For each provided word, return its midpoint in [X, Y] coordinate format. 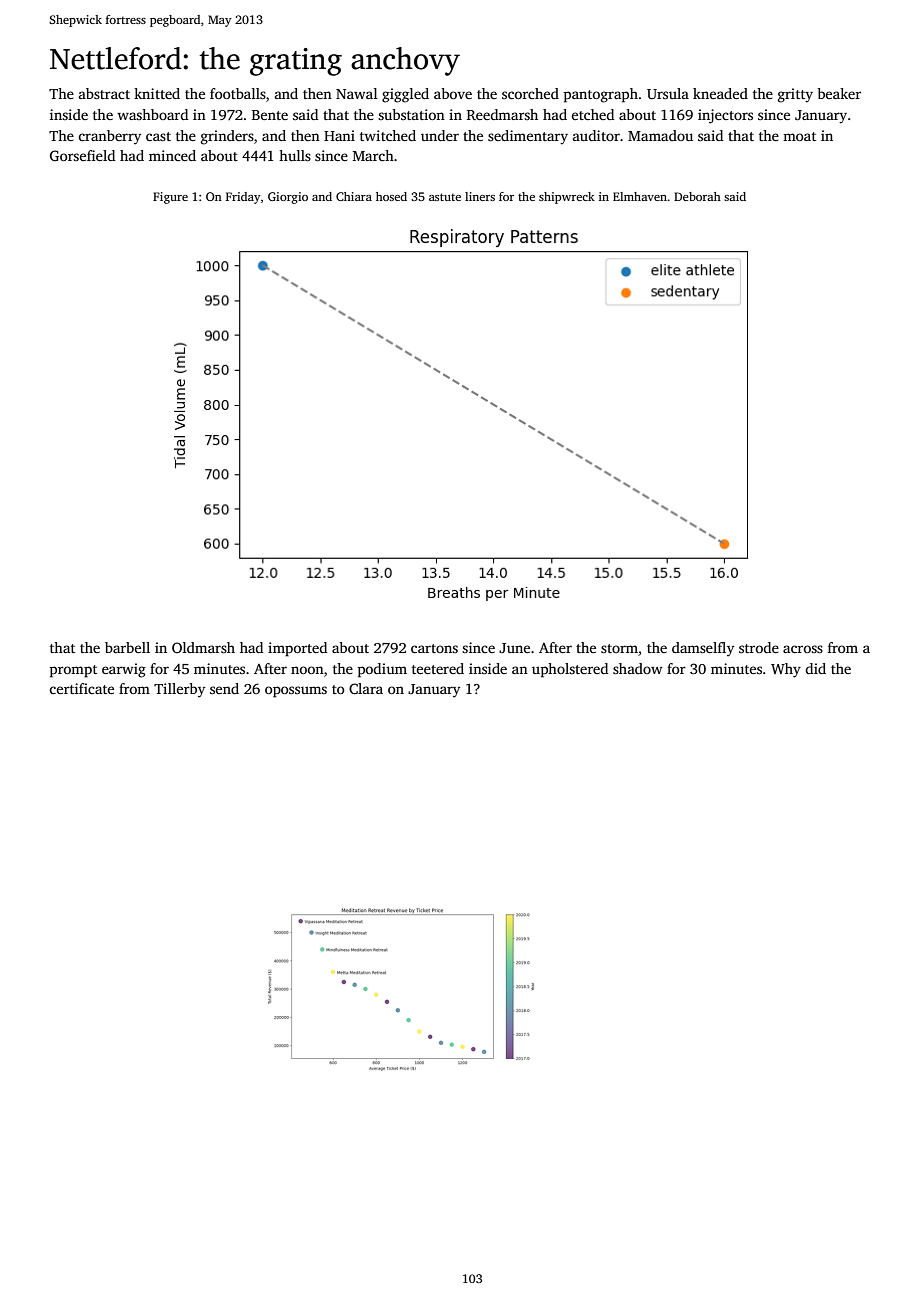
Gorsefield [82, 155]
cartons [434, 648]
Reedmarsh [502, 114]
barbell [127, 647]
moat [799, 136]
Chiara [354, 196]
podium [382, 670]
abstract [104, 93]
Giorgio [288, 198]
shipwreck [567, 198]
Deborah [697, 196]
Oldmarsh [203, 647]
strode [759, 647]
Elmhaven [640, 196]
